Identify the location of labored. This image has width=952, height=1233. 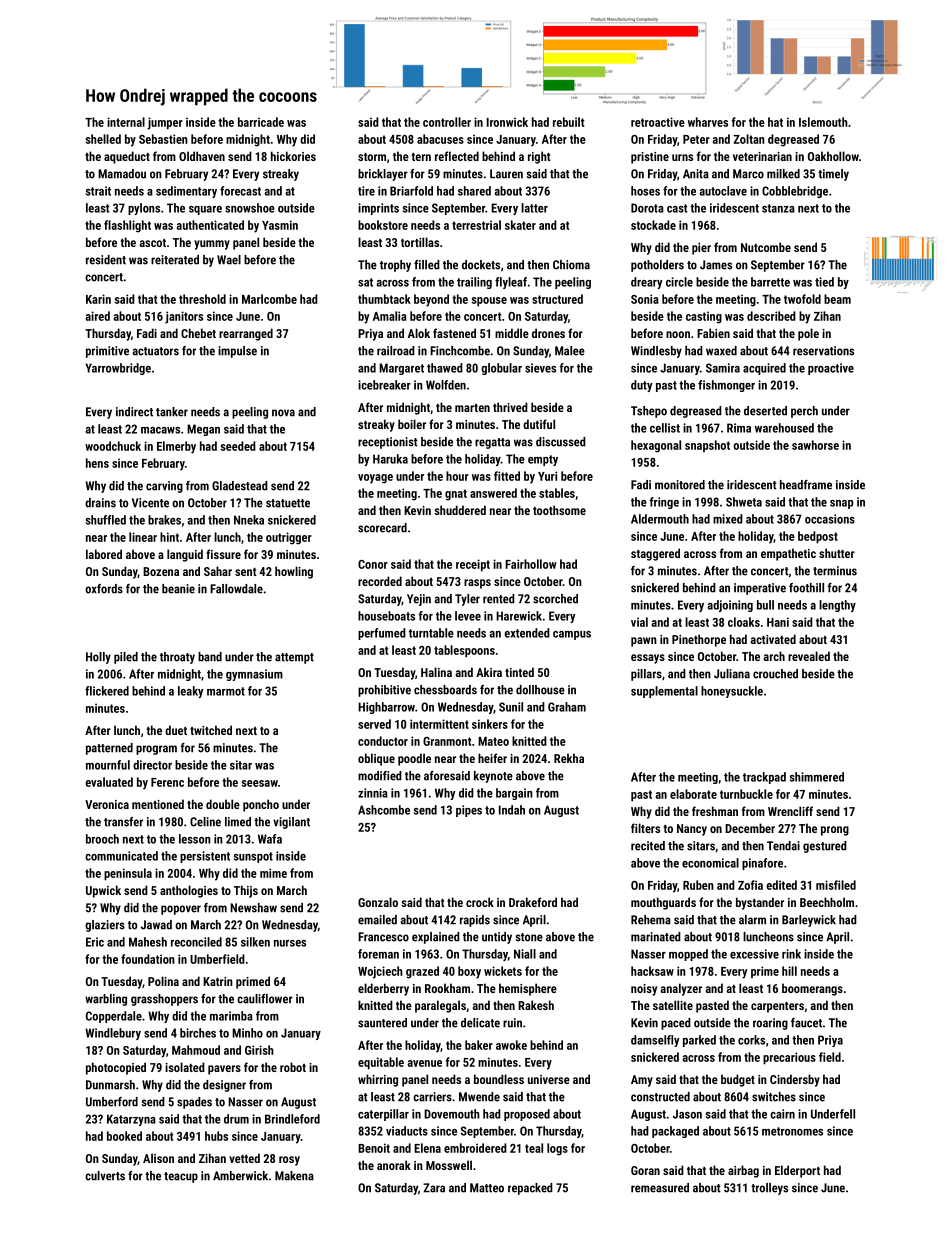
(104, 554).
